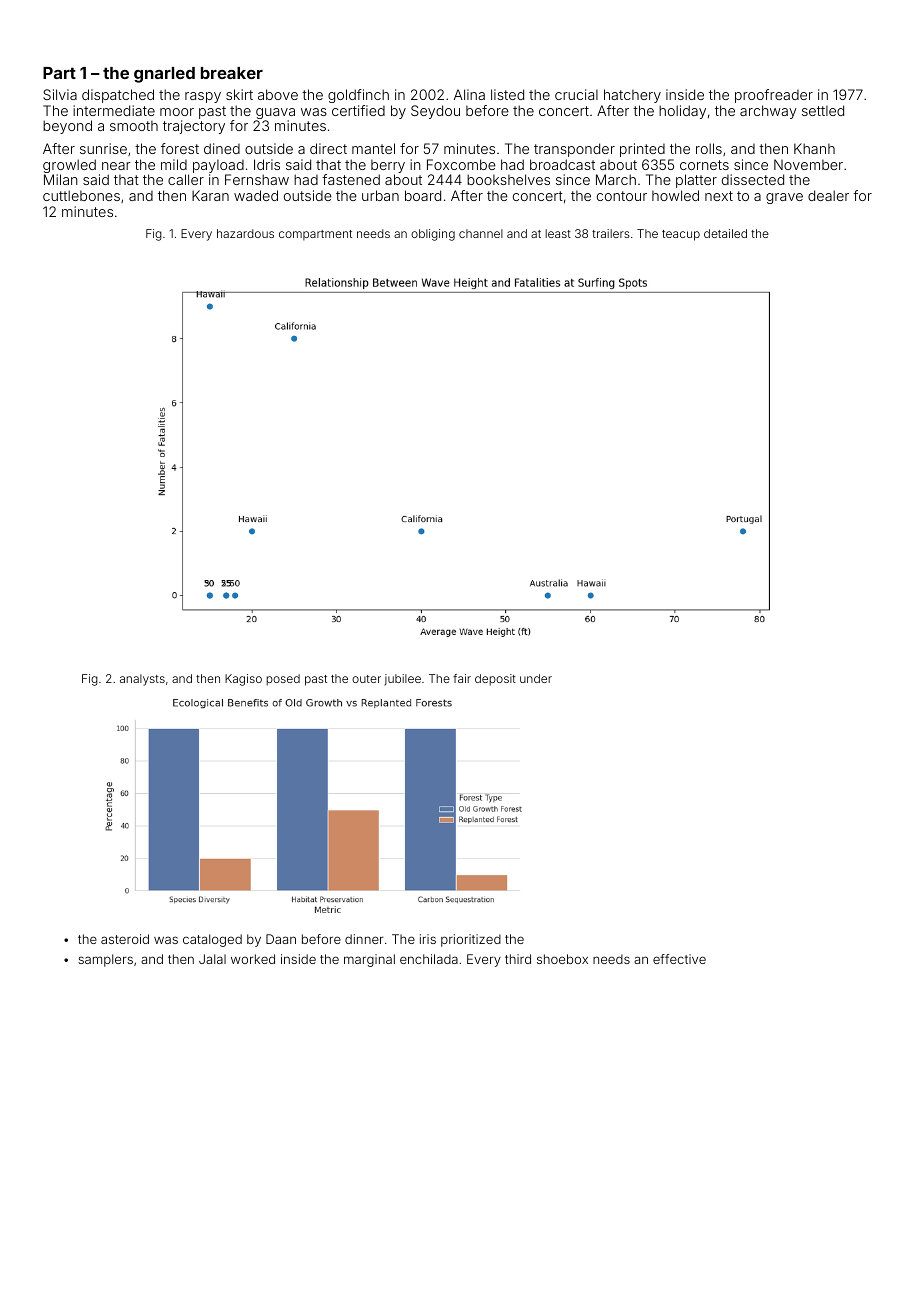  What do you see at coordinates (495, 680) in the screenshot?
I see `deposit` at bounding box center [495, 680].
